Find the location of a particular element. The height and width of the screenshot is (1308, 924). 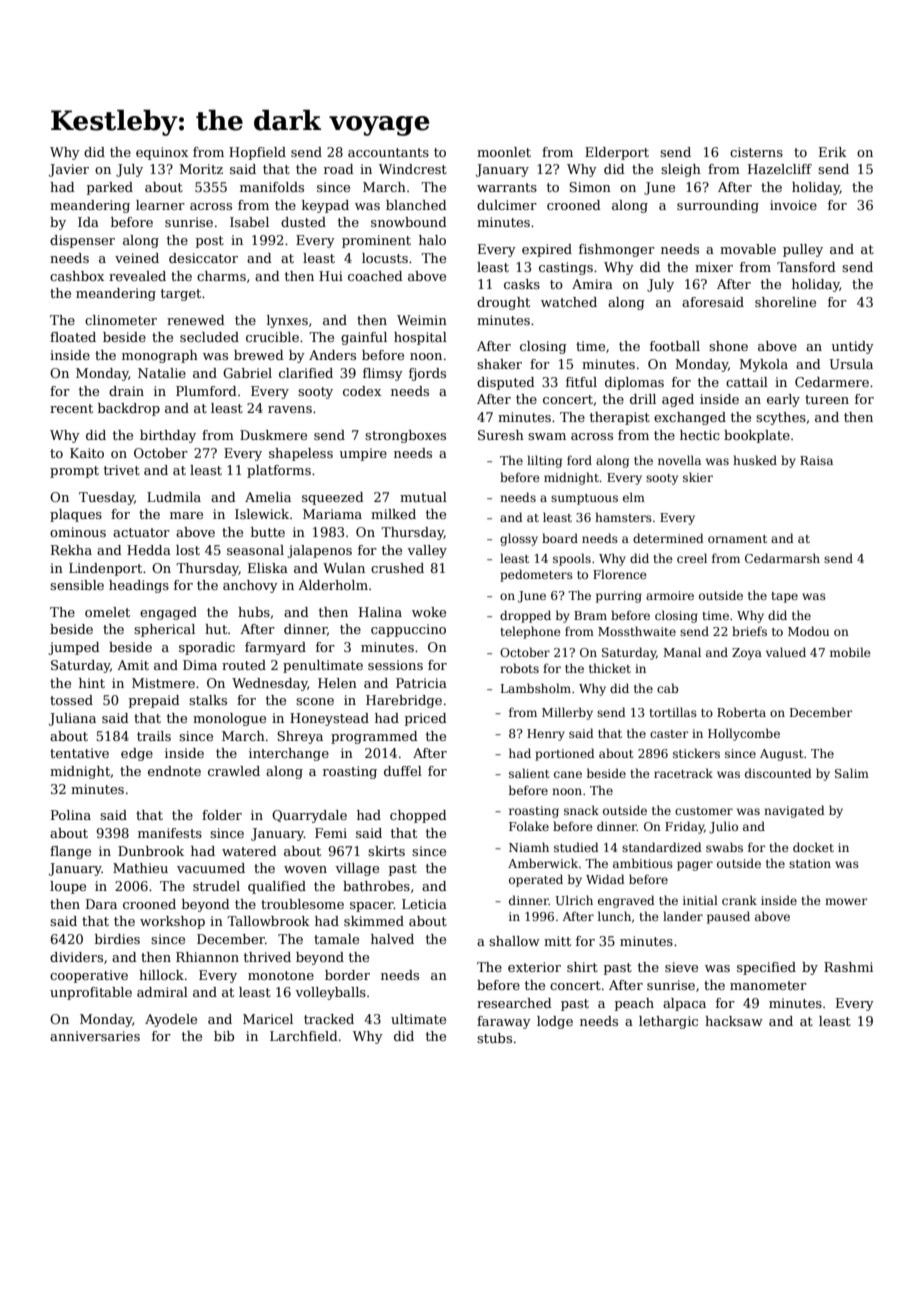

moonlet is located at coordinates (504, 152).
